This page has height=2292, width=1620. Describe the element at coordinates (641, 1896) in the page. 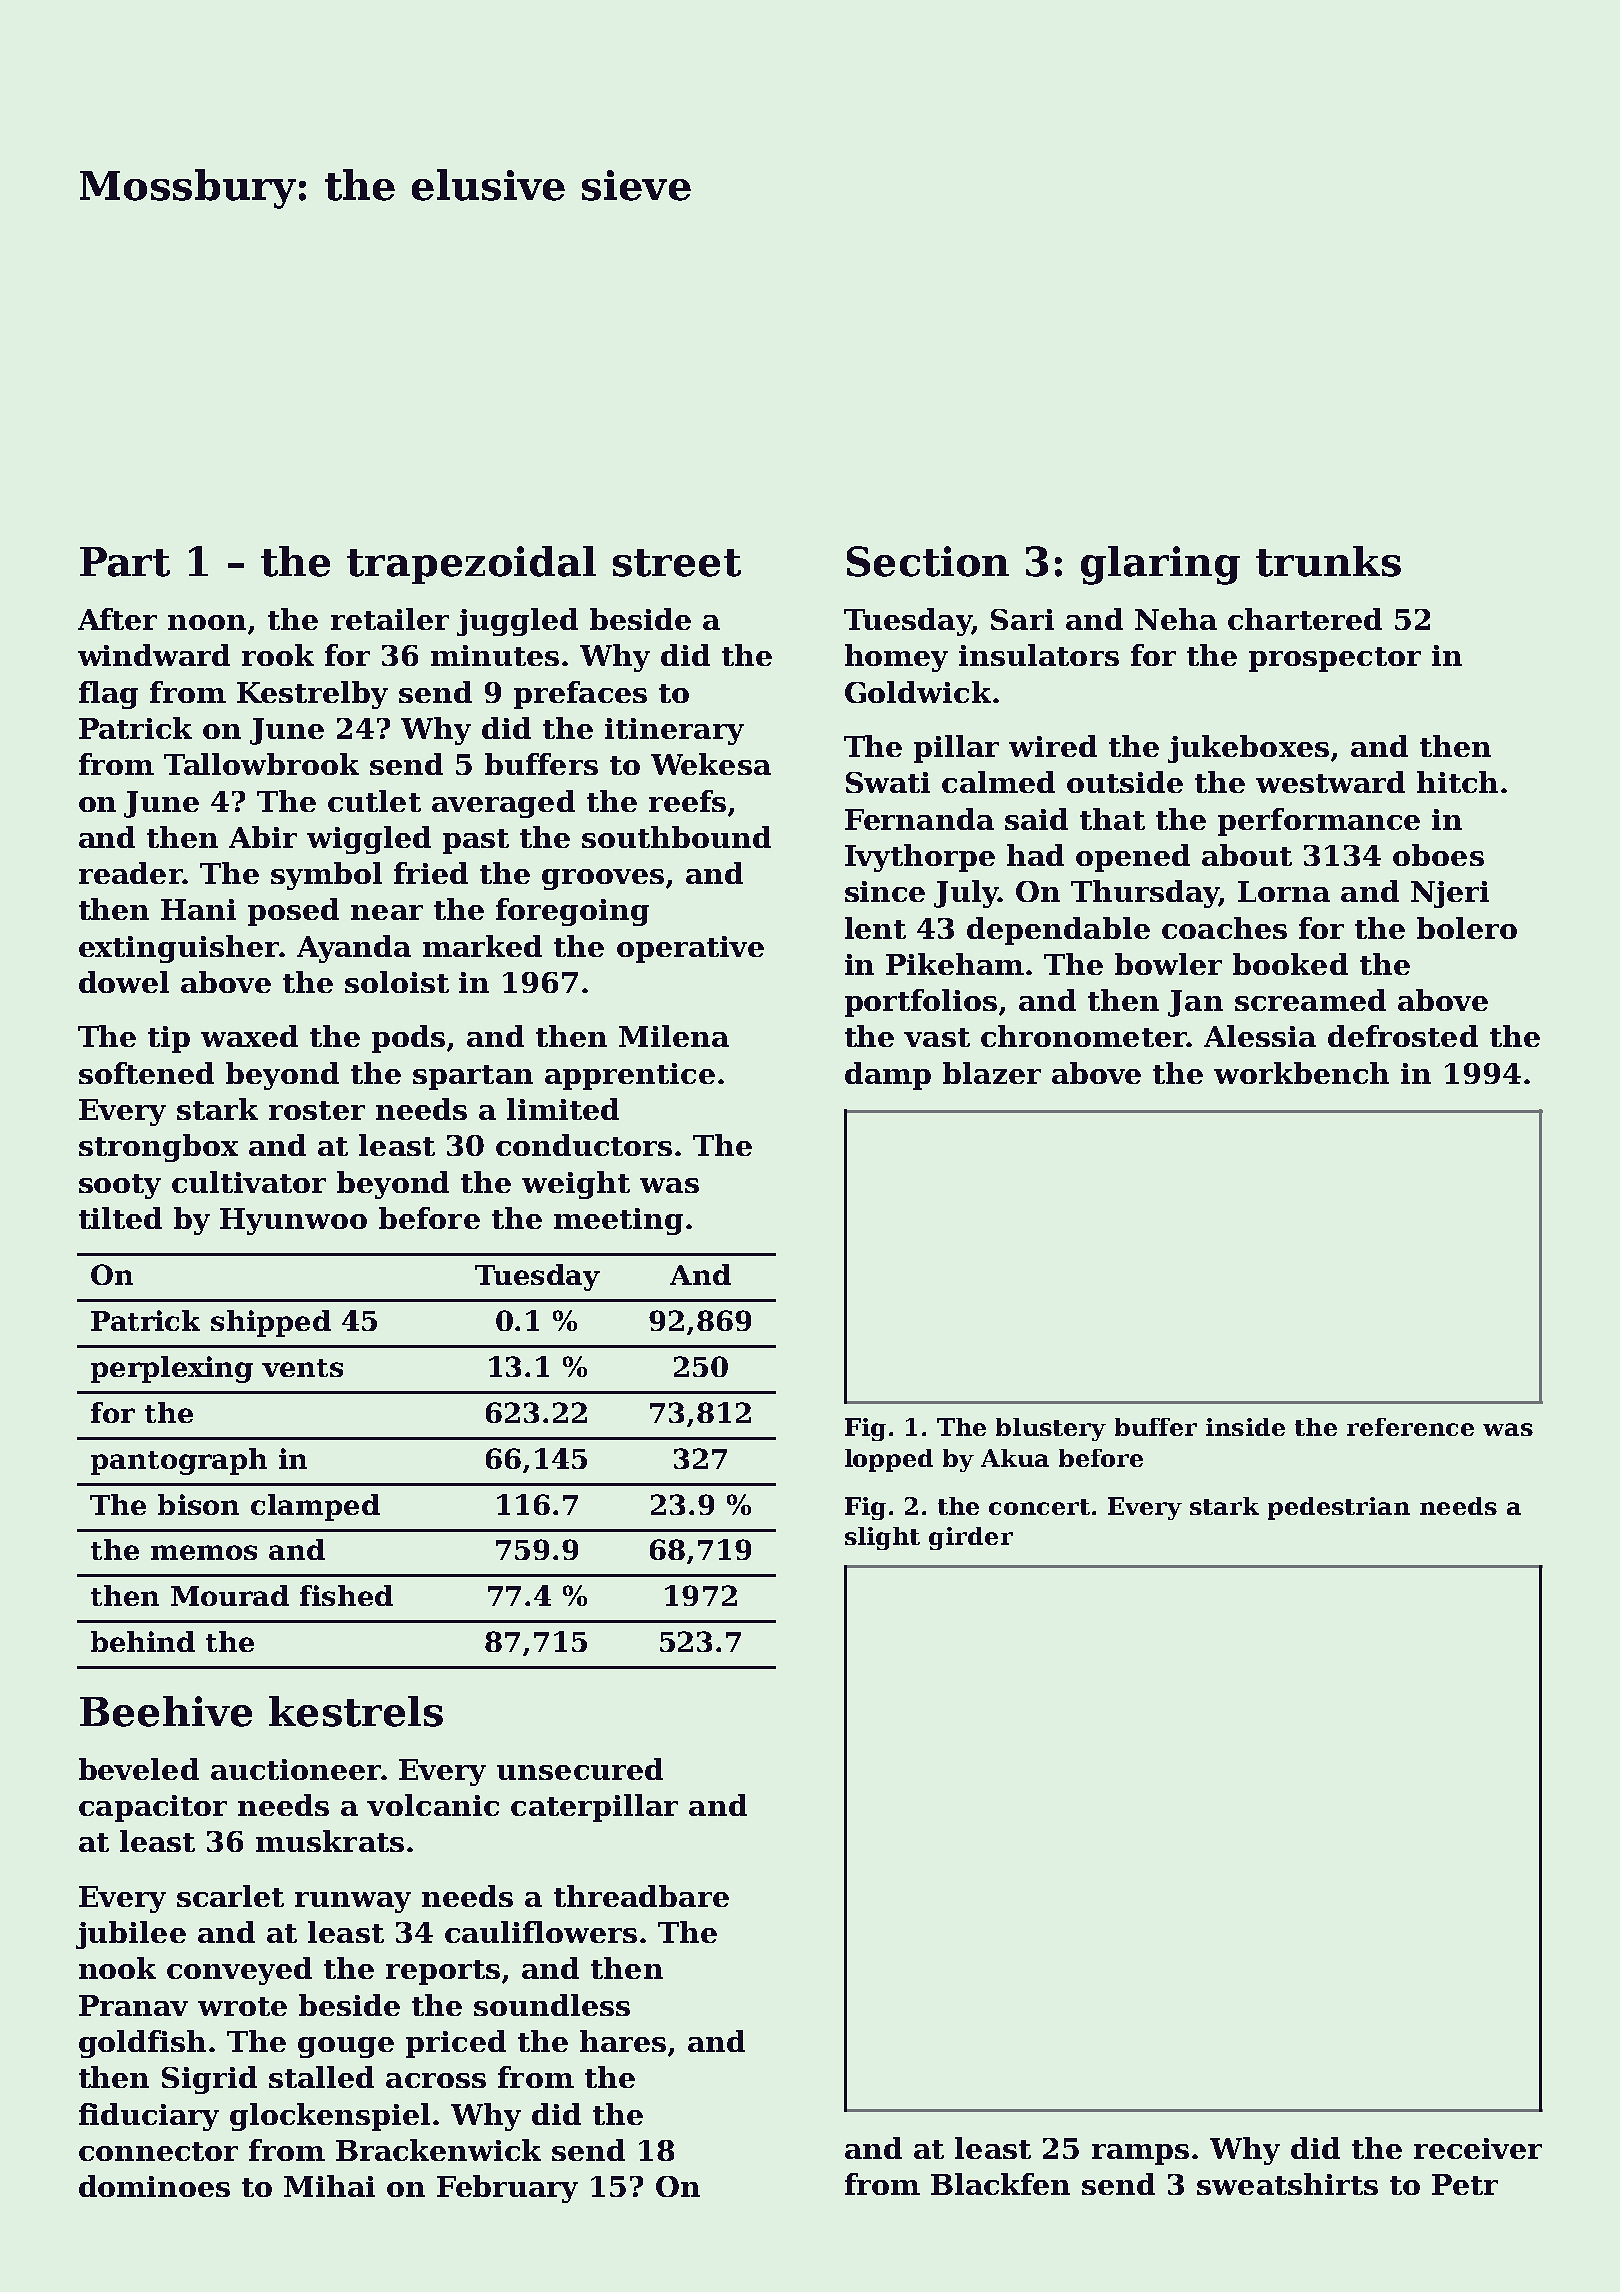

I see `threadbare` at that location.
